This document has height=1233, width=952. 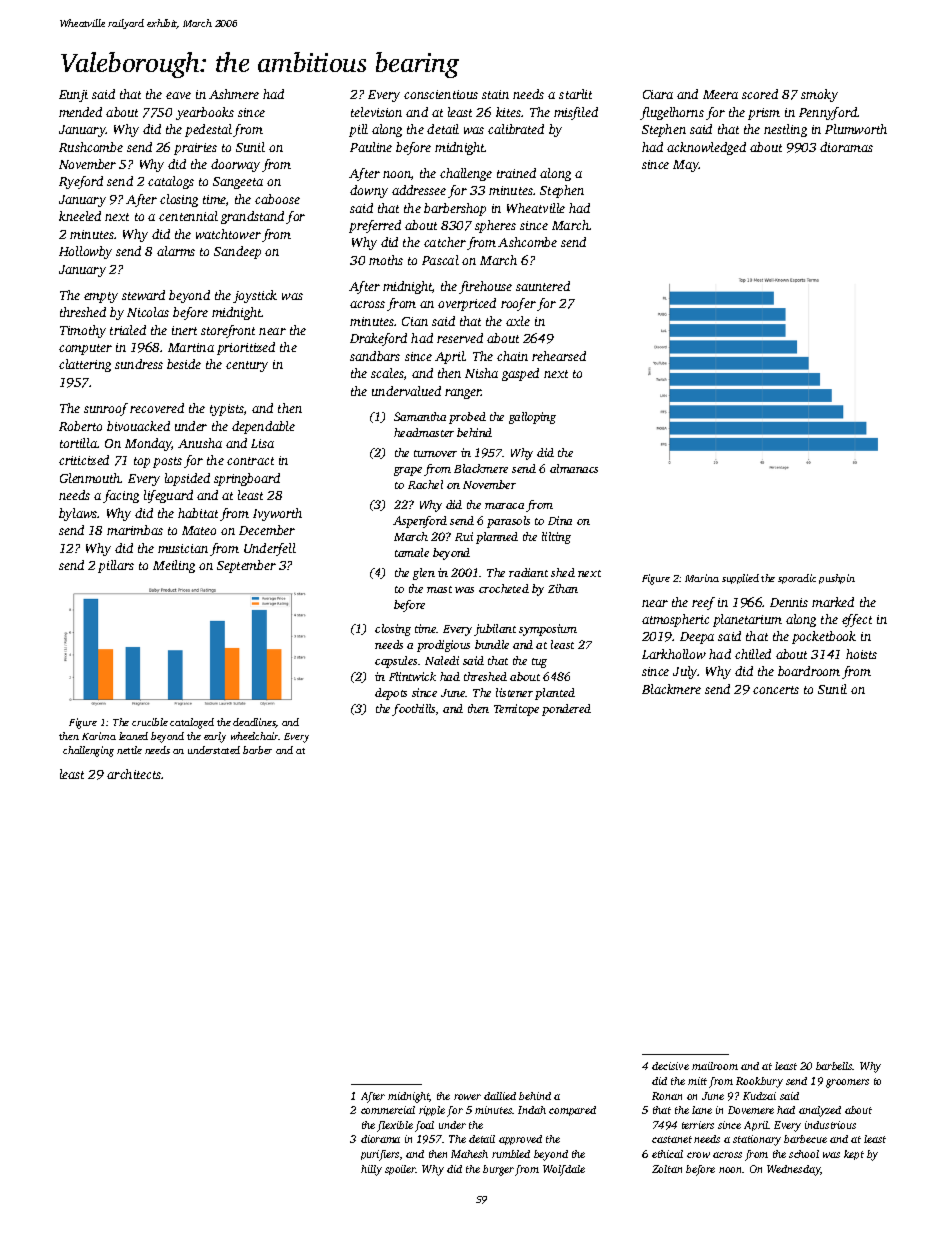 I want to click on Karima, so click(x=99, y=736).
